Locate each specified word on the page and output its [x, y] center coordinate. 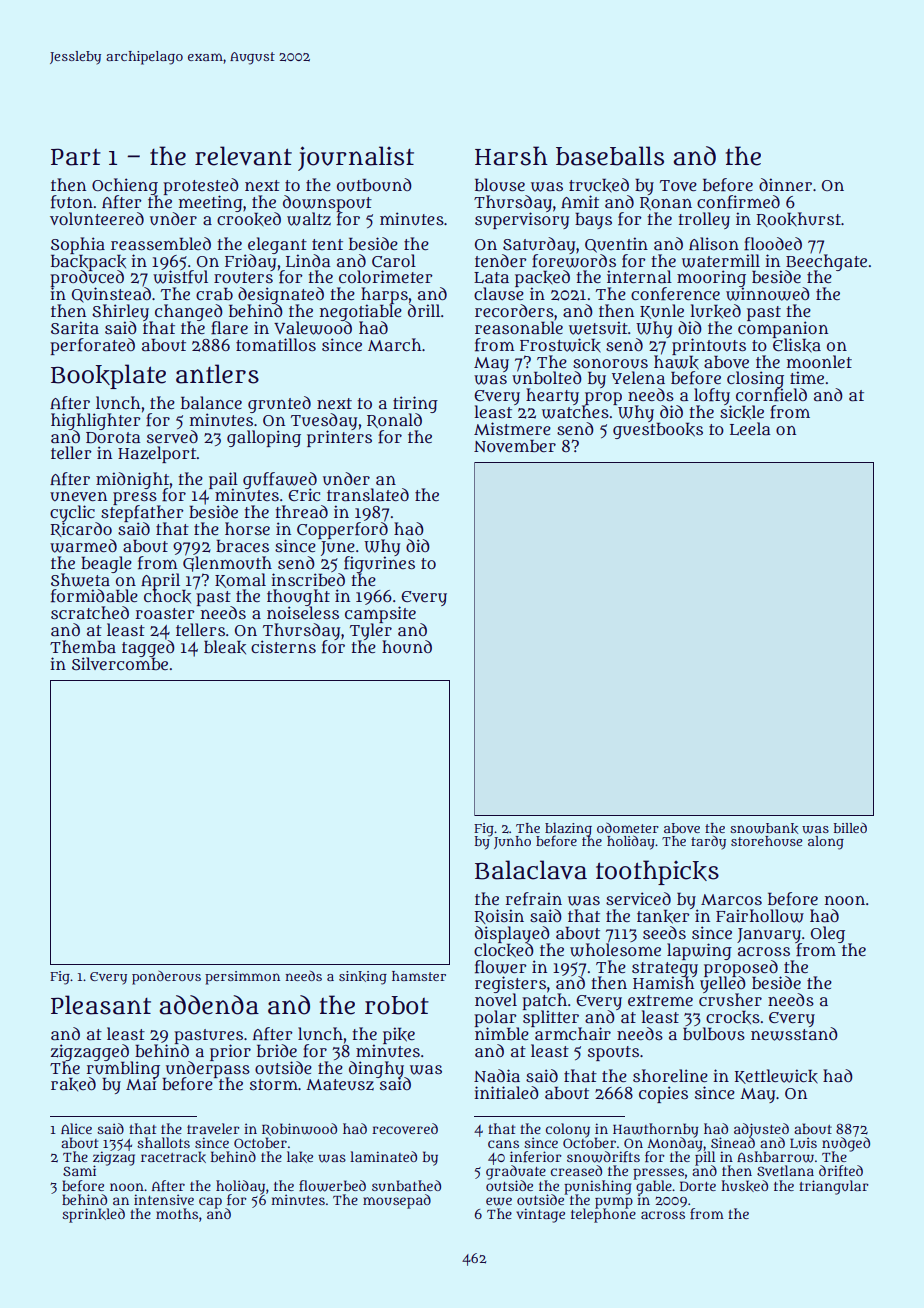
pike [399, 1035]
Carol [394, 261]
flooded [773, 244]
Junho [512, 842]
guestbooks [658, 430]
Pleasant [101, 1005]
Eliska [797, 345]
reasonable [519, 328]
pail [223, 480]
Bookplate [108, 376]
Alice [76, 1128]
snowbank [764, 828]
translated [368, 495]
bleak [225, 647]
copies [663, 1094]
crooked [249, 219]
